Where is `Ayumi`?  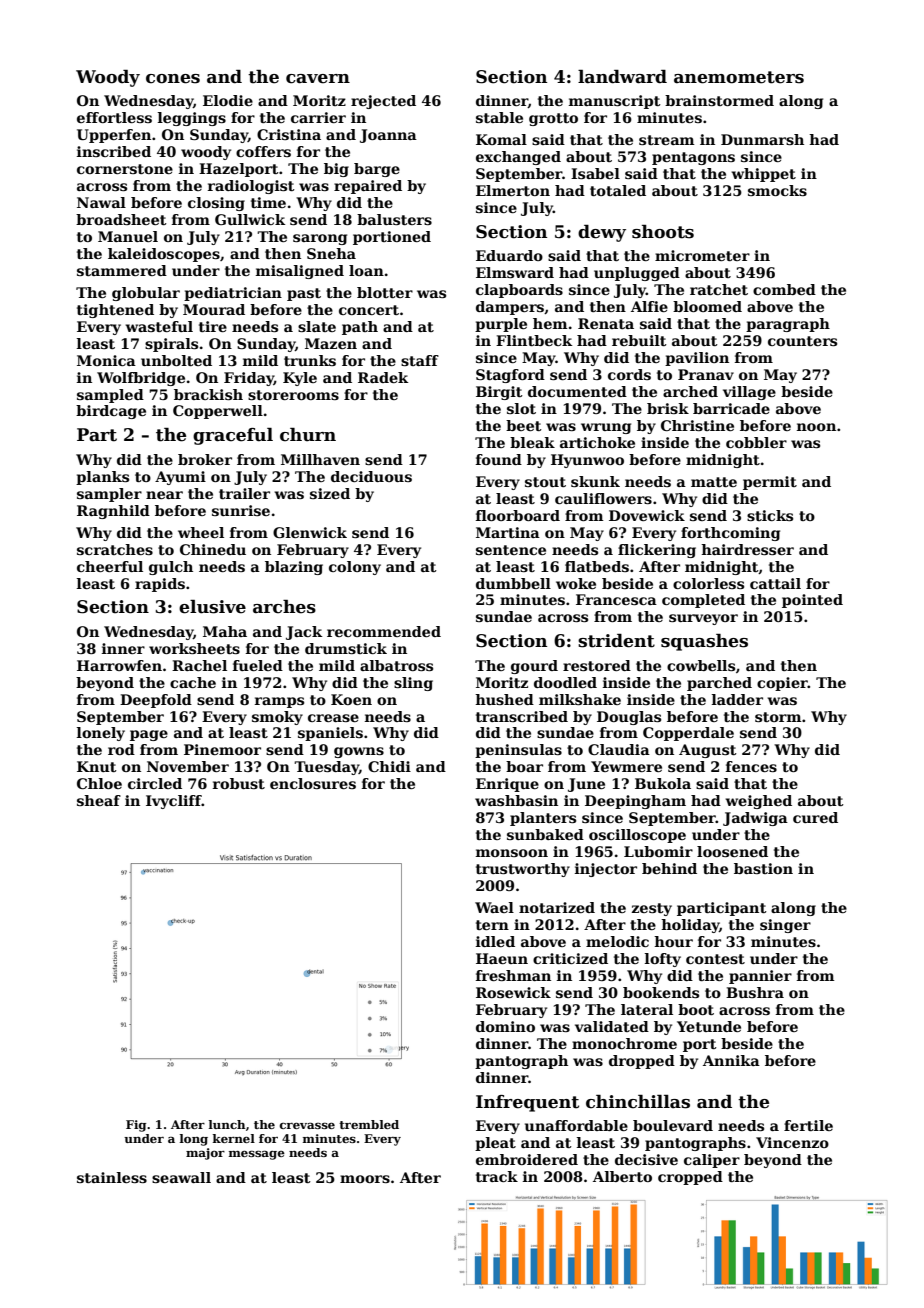 Ayumi is located at coordinates (180, 478).
